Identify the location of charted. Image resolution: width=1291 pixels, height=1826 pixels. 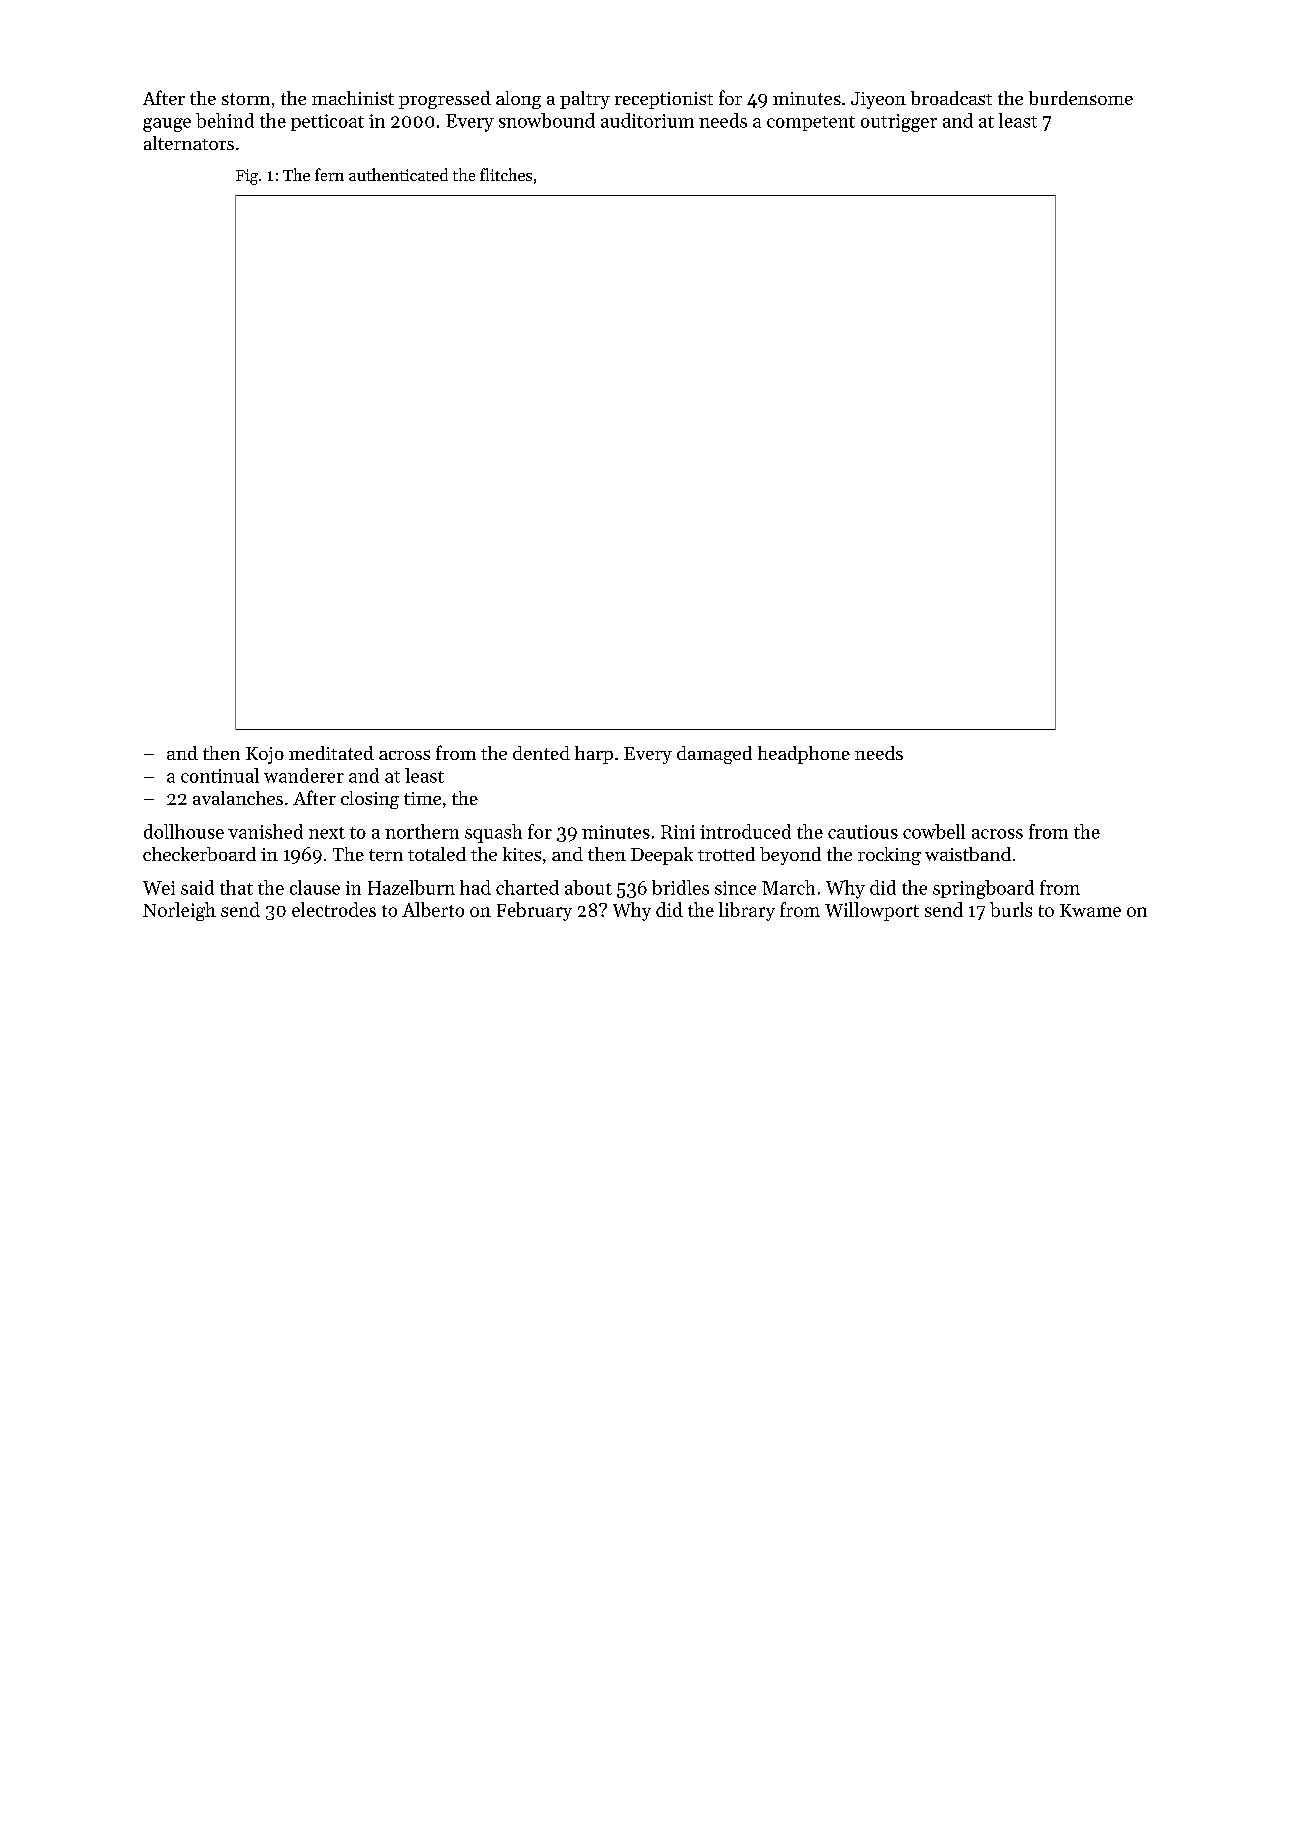
(527, 887).
